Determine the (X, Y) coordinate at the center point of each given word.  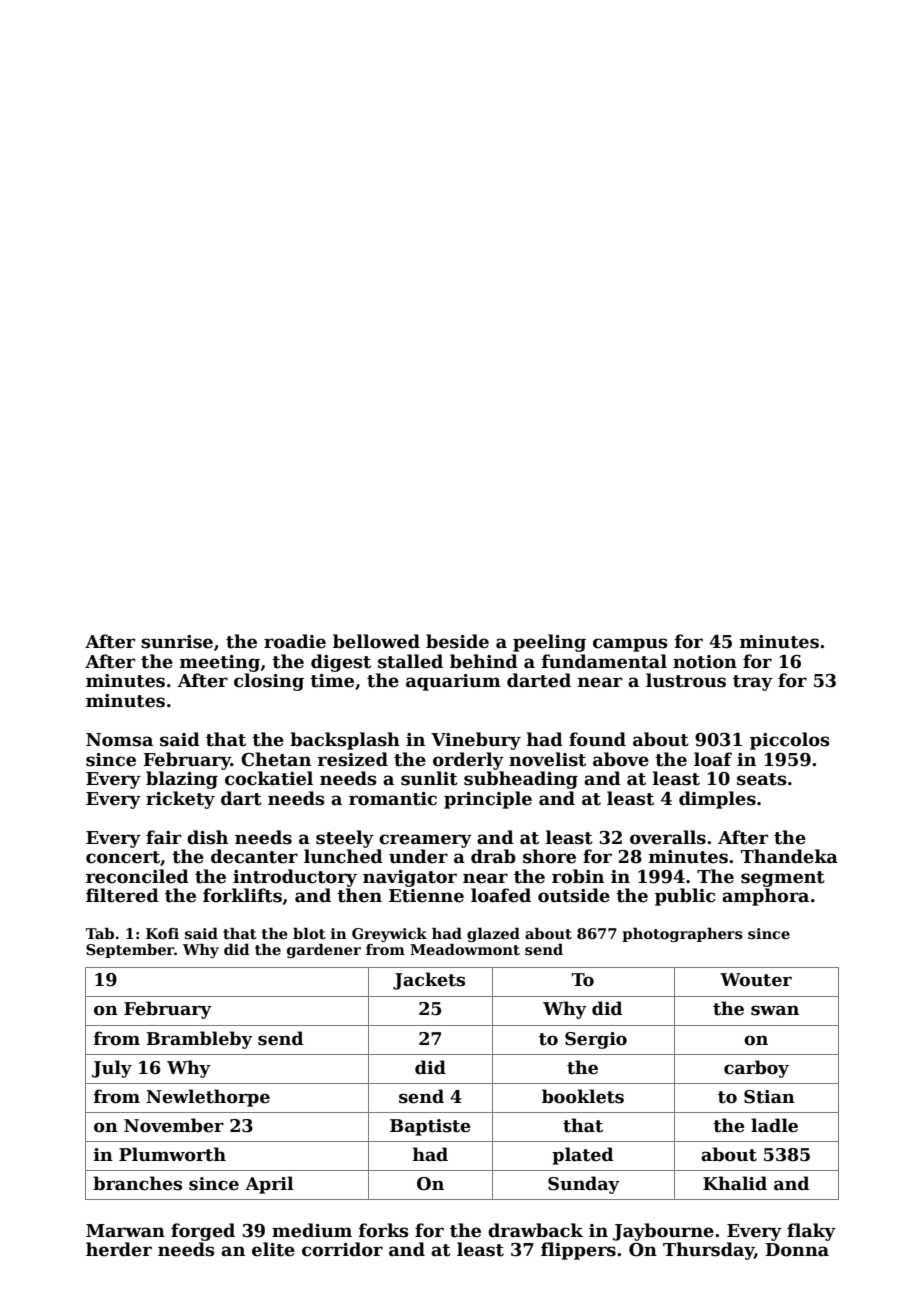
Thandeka (789, 856)
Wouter (756, 980)
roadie (295, 641)
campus (630, 645)
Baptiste (430, 1127)
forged (203, 1232)
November (174, 1125)
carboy (756, 1069)
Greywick (389, 935)
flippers (578, 1251)
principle (488, 800)
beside (457, 641)
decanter (254, 856)
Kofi (162, 933)
